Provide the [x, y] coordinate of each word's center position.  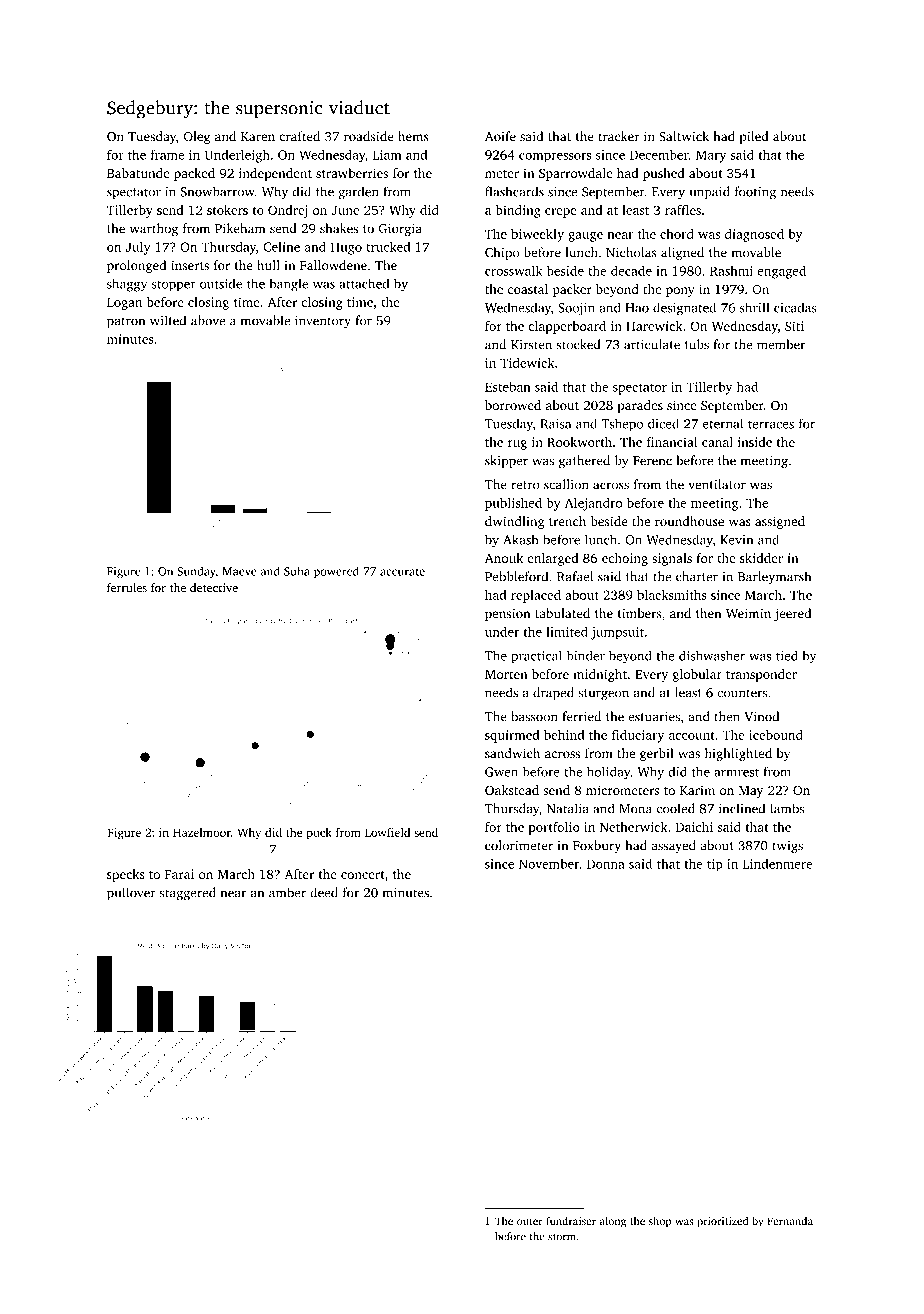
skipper [506, 461]
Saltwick [684, 136]
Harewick [654, 326]
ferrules [127, 587]
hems [413, 136]
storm [562, 1237]
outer [530, 1221]
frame [167, 154]
